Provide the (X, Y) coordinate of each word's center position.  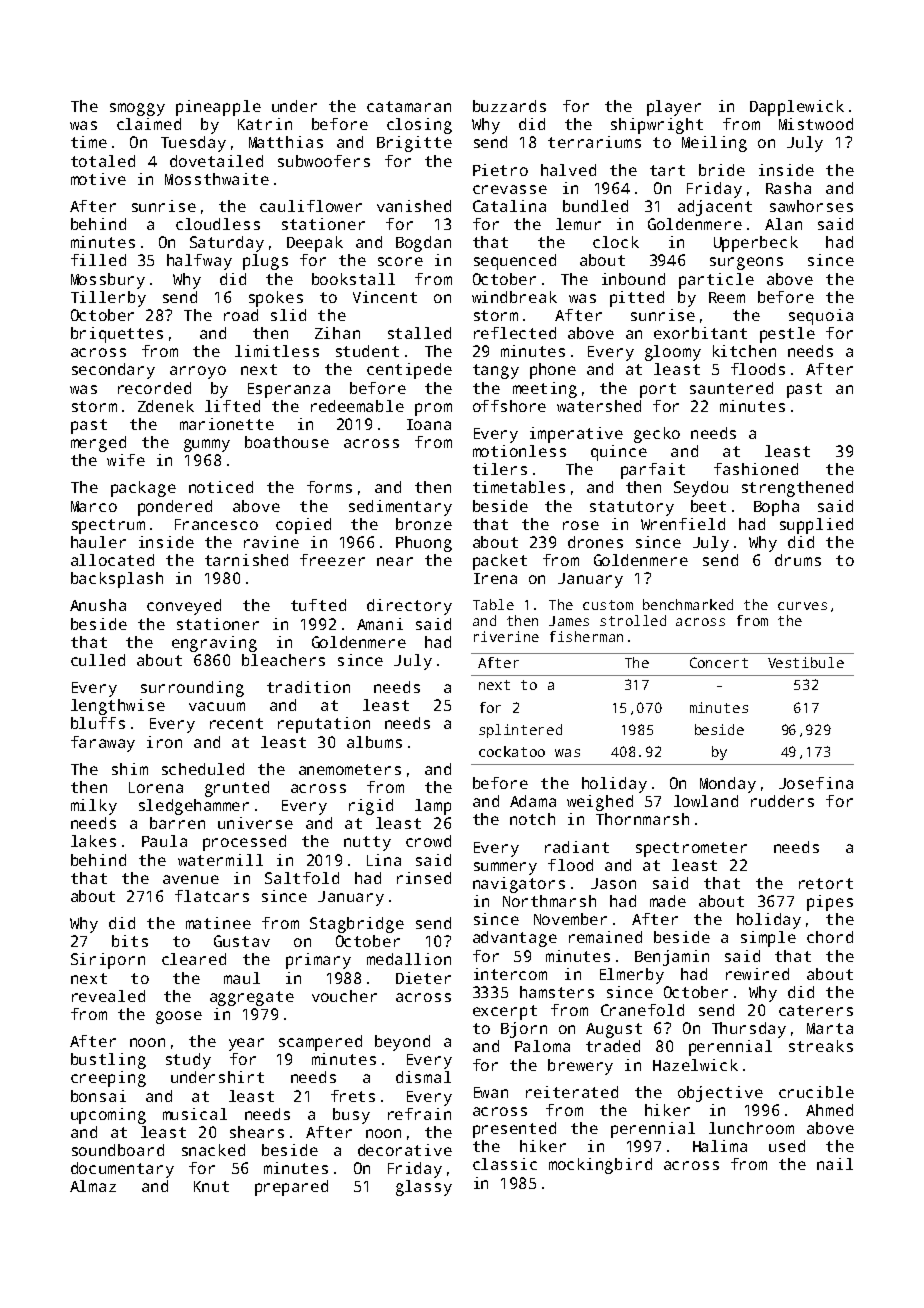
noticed (221, 487)
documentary (122, 1170)
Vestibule (806, 662)
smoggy (137, 109)
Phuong (424, 544)
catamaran (409, 106)
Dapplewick (797, 108)
